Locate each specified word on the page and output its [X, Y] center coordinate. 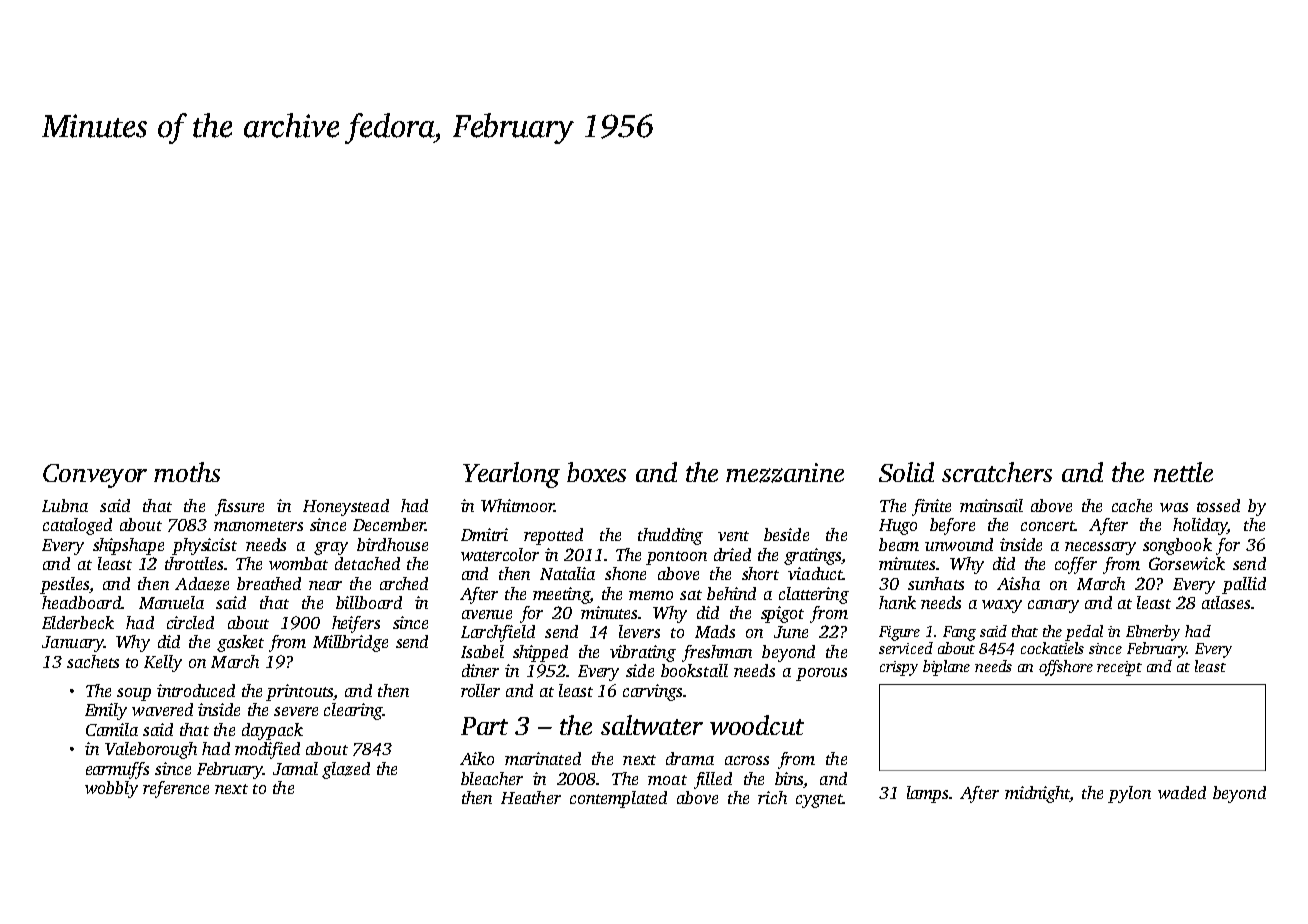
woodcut [757, 725]
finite [931, 507]
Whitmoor [517, 505]
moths [187, 472]
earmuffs [117, 770]
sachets [93, 661]
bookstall [694, 670]
